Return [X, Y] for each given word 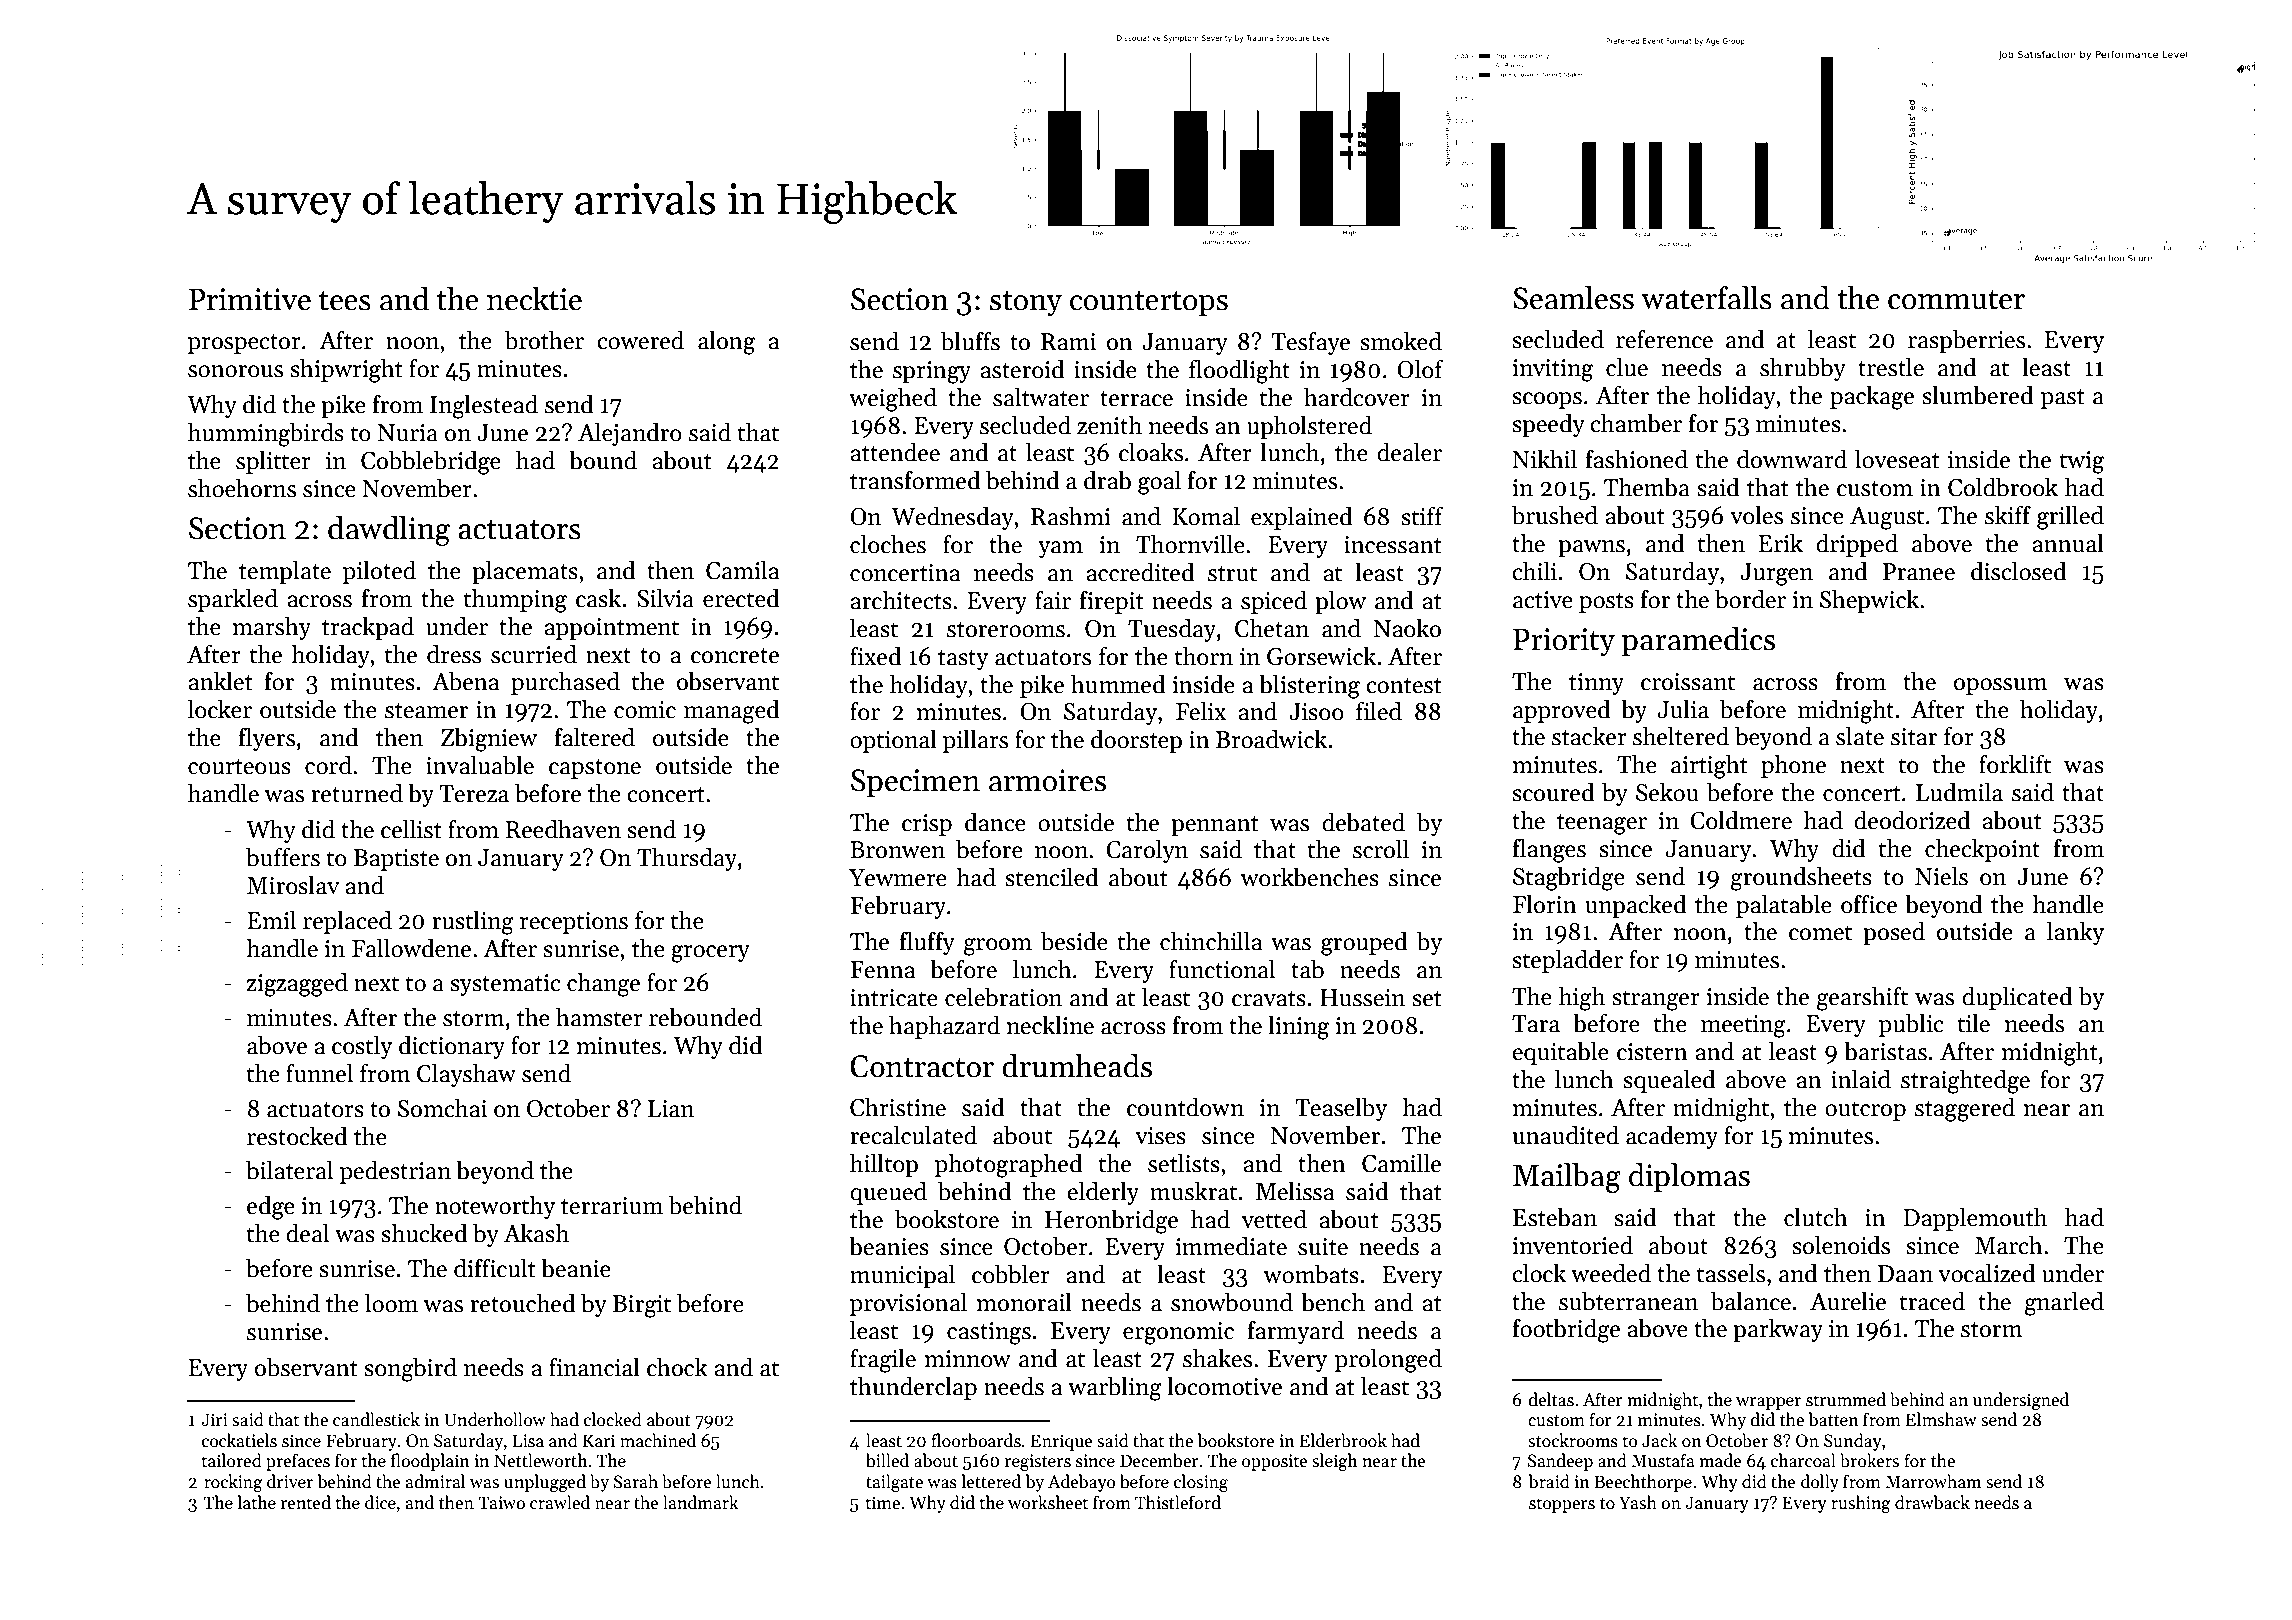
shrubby [1803, 369]
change [603, 984]
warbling [1115, 1388]
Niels [1941, 876]
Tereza [474, 794]
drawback [1932, 1502]
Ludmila [1959, 792]
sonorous [235, 371]
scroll [1381, 849]
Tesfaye [1310, 343]
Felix [1201, 711]
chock [677, 1367]
